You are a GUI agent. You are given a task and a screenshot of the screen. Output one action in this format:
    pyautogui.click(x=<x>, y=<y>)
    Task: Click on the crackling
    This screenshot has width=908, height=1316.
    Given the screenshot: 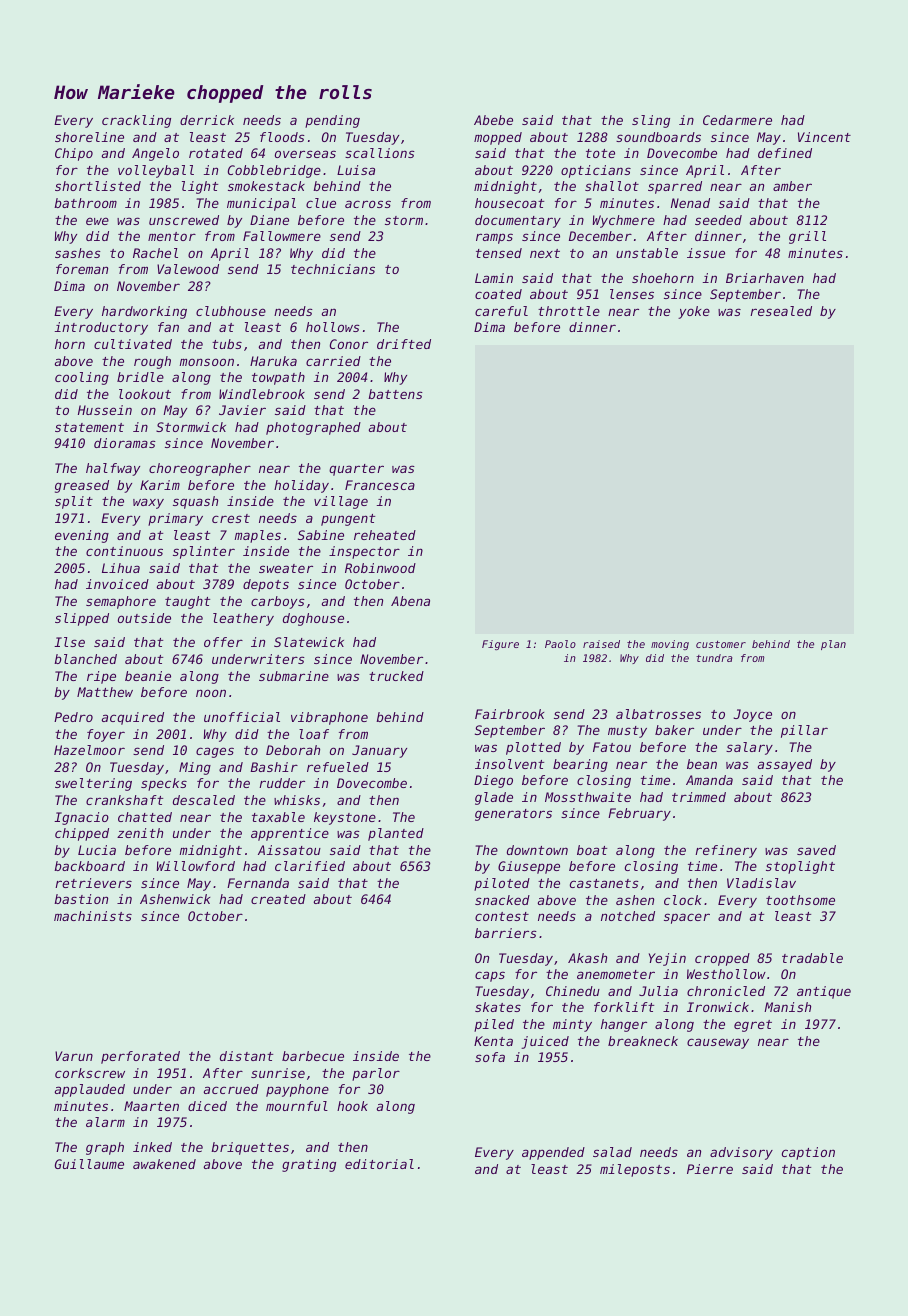 What is the action you would take?
    pyautogui.click(x=136, y=121)
